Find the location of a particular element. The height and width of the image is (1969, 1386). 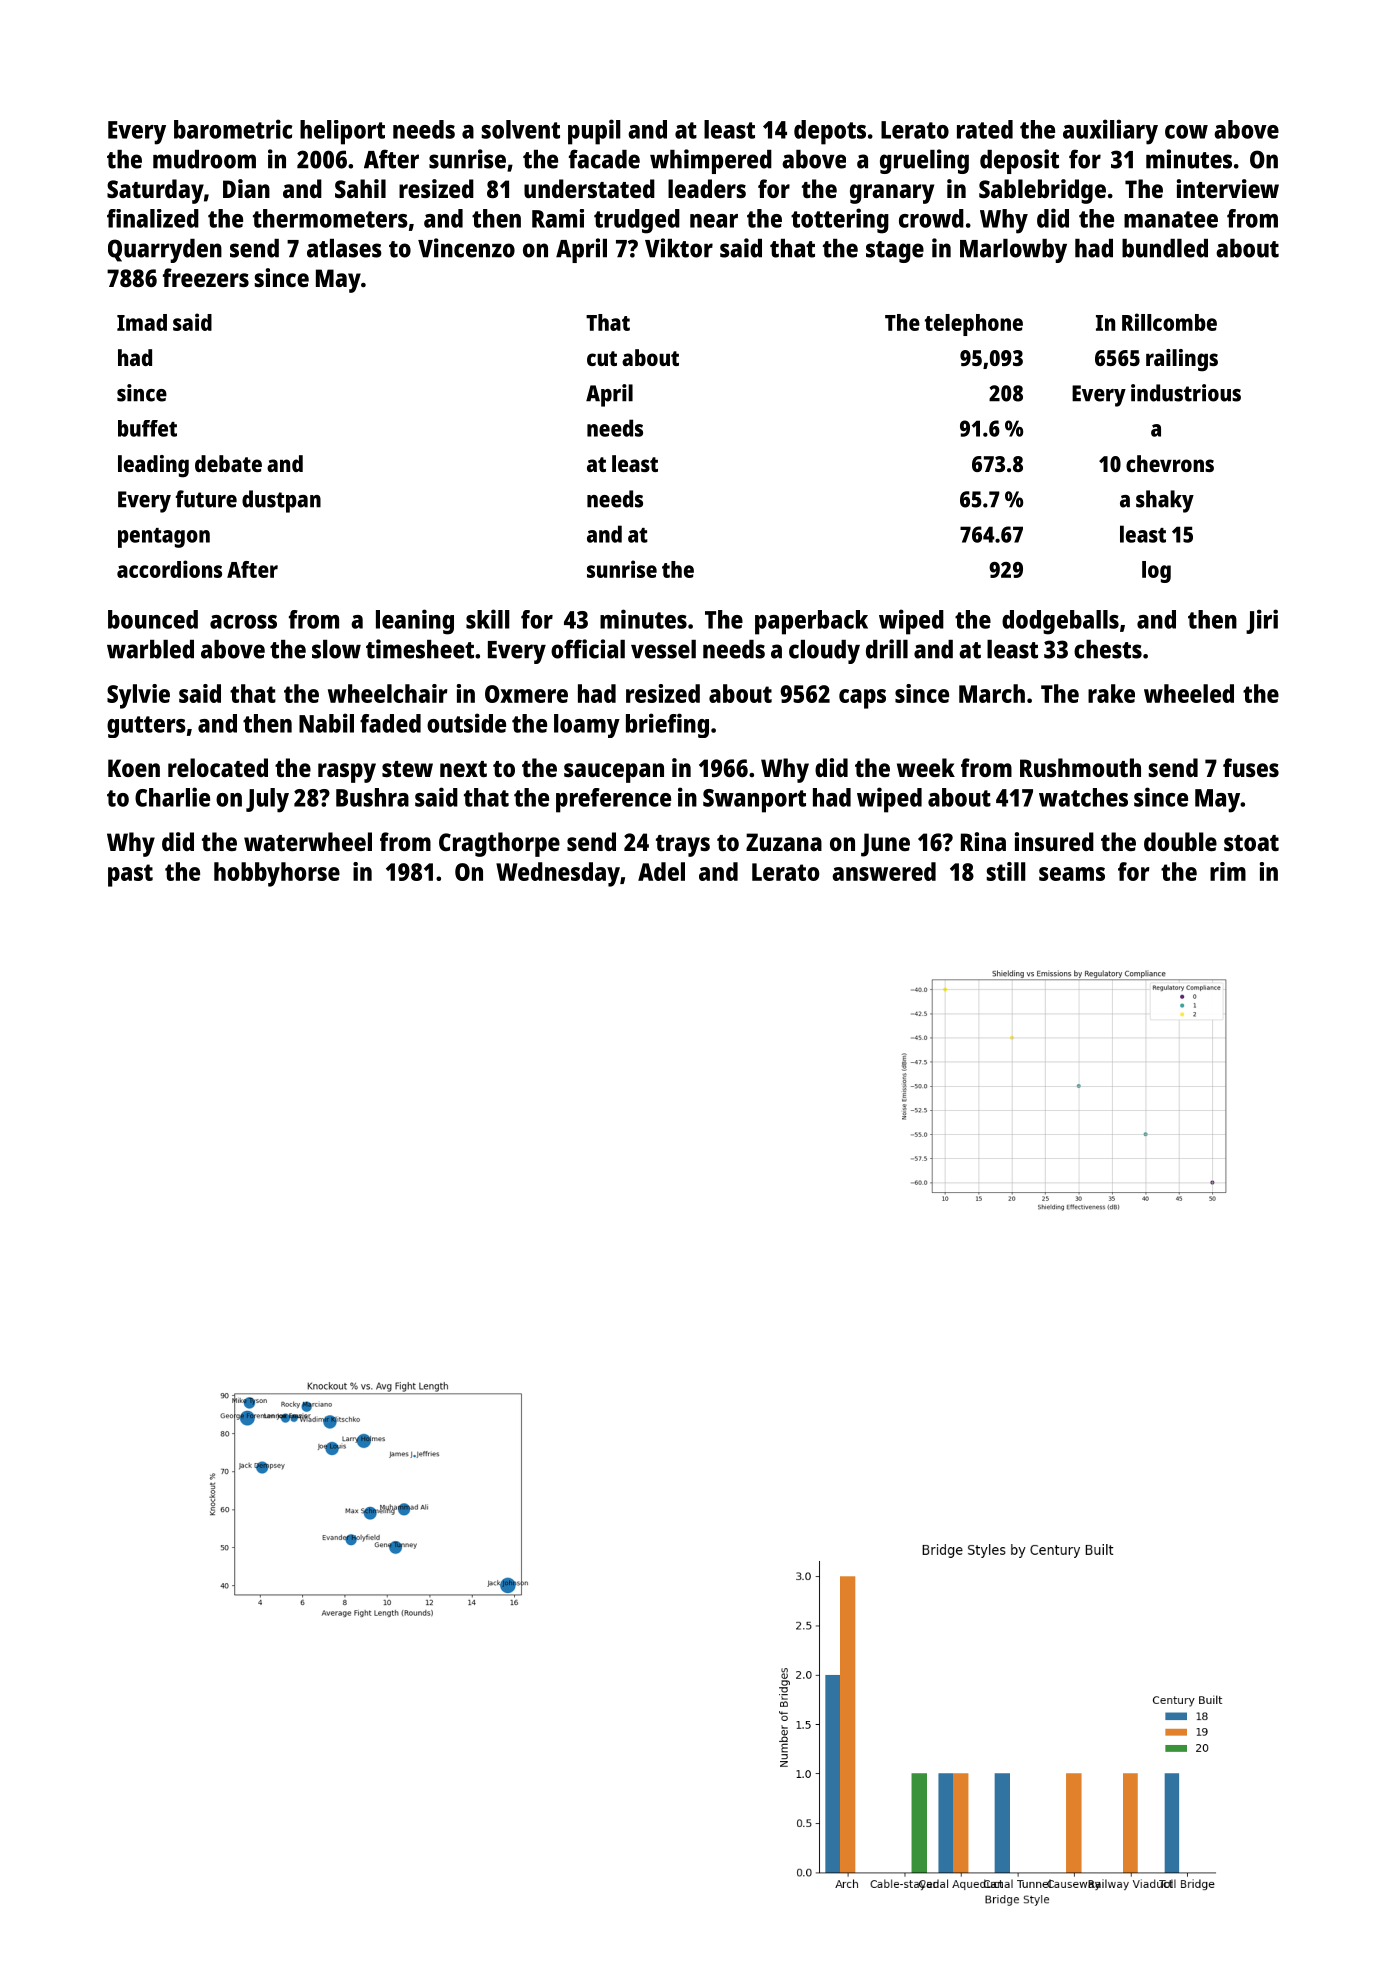

log is located at coordinates (1156, 572).
